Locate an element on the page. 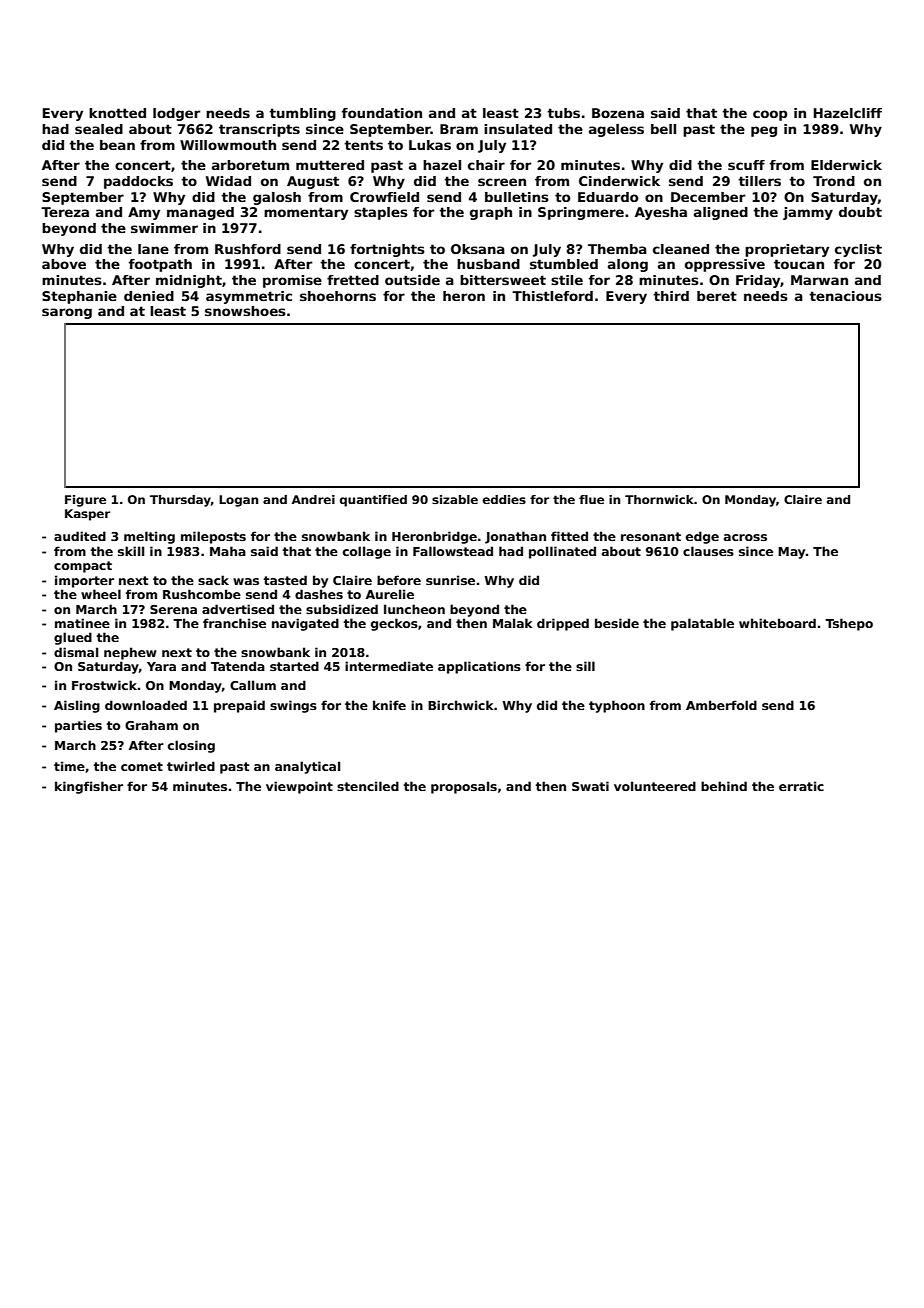 The image size is (924, 1308). Malak is located at coordinates (513, 623).
